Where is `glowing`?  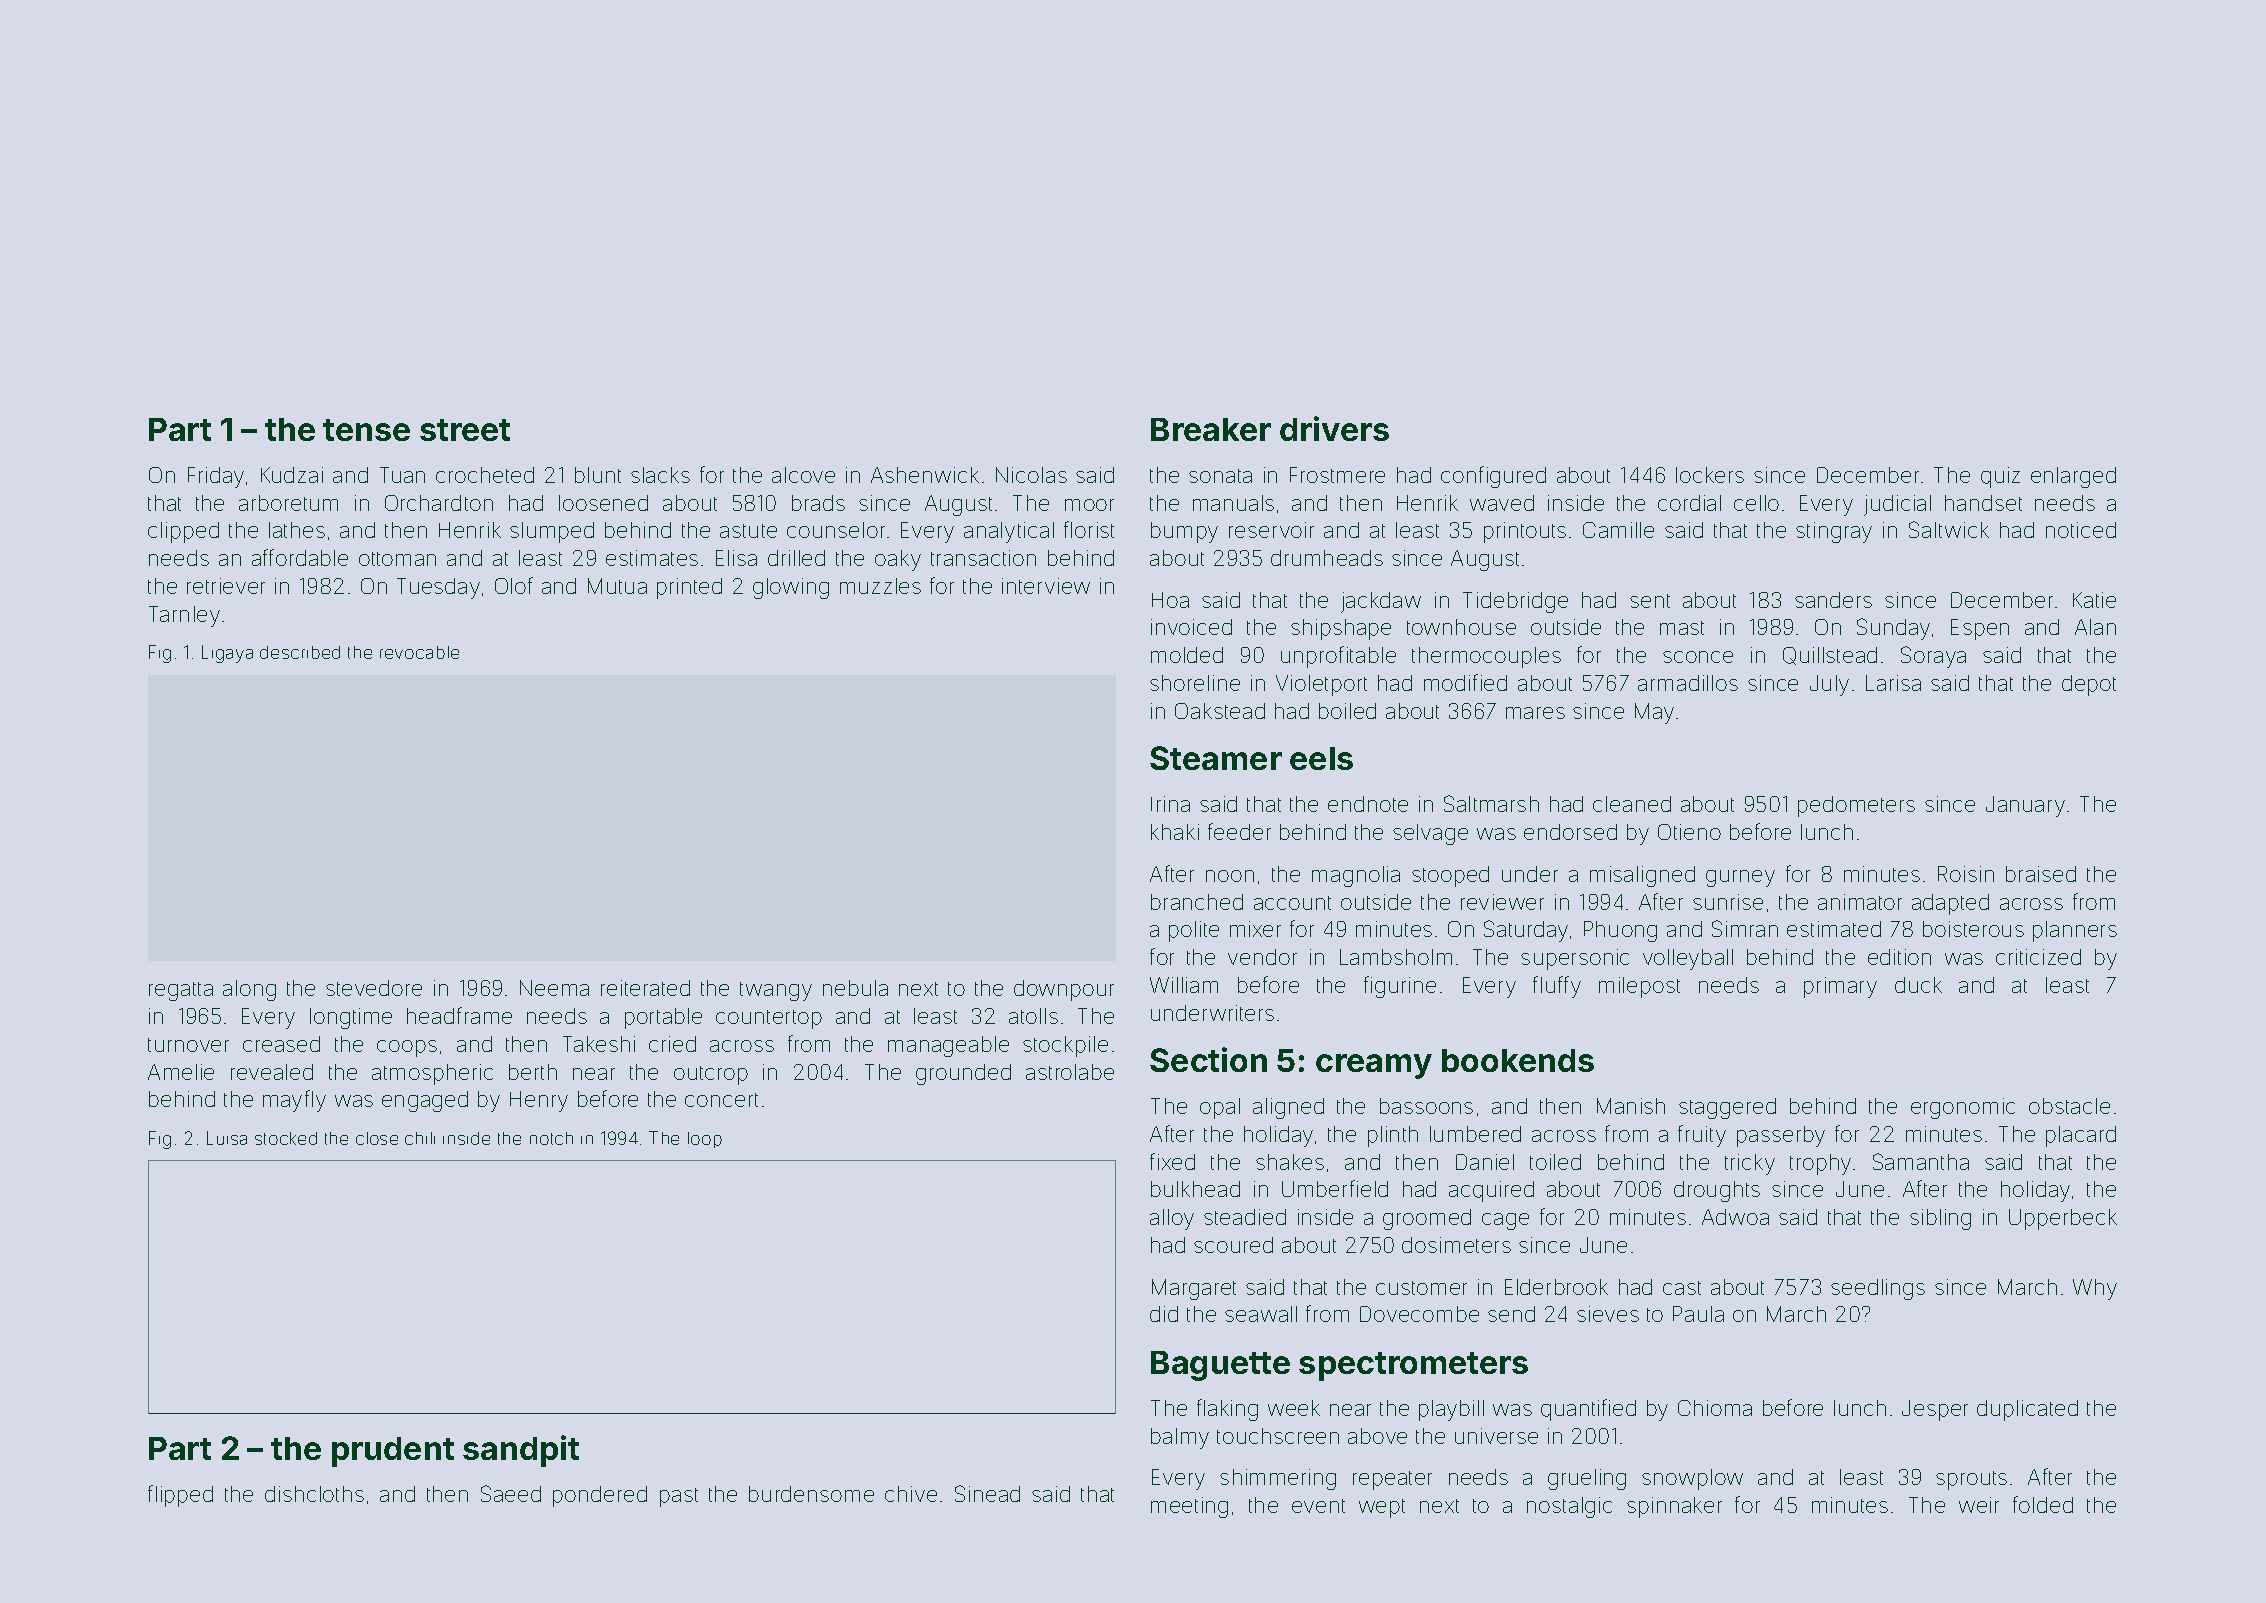
glowing is located at coordinates (791, 588).
